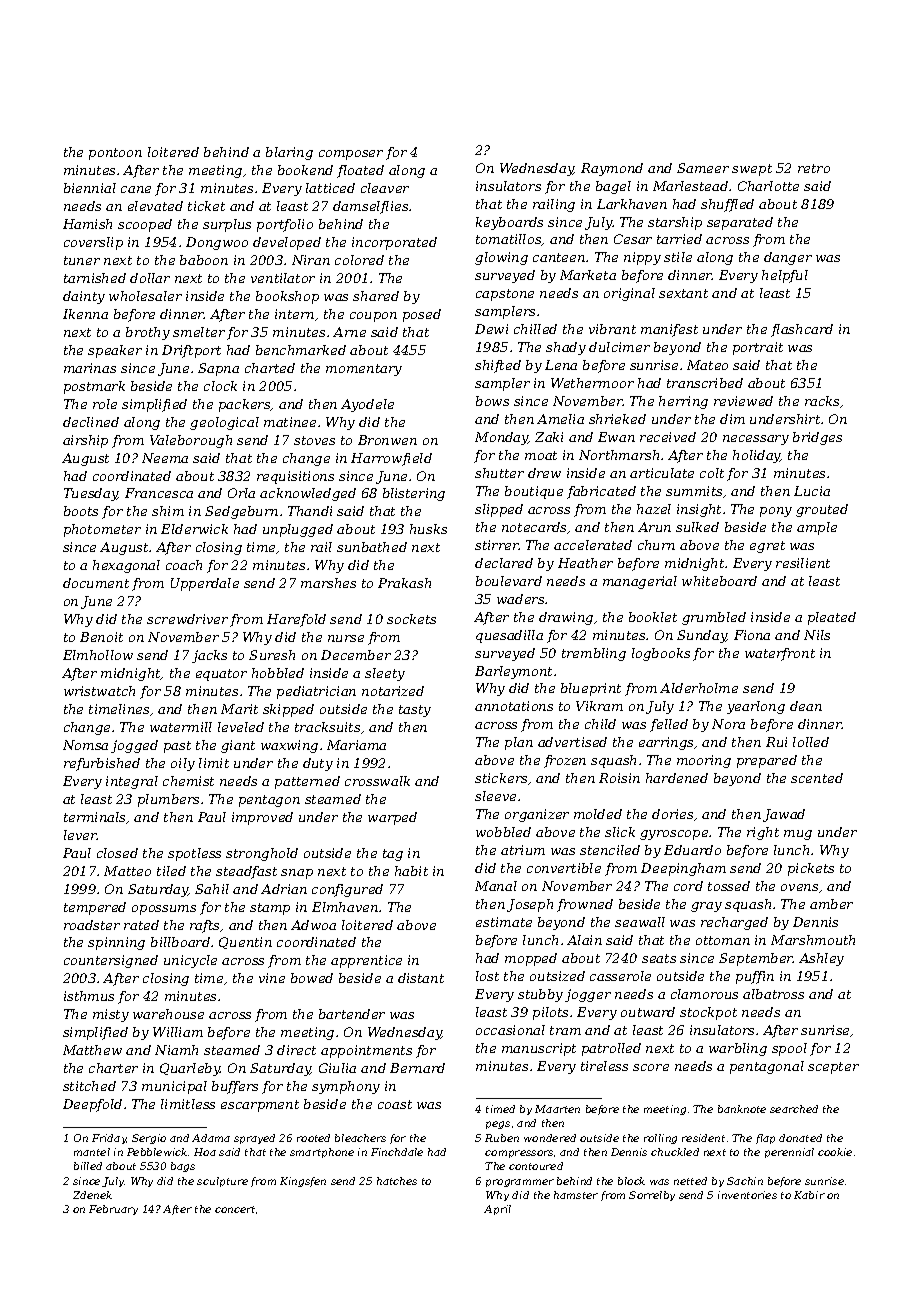 The height and width of the screenshot is (1308, 924). Describe the element at coordinates (699, 688) in the screenshot. I see `Alderholme` at that location.
